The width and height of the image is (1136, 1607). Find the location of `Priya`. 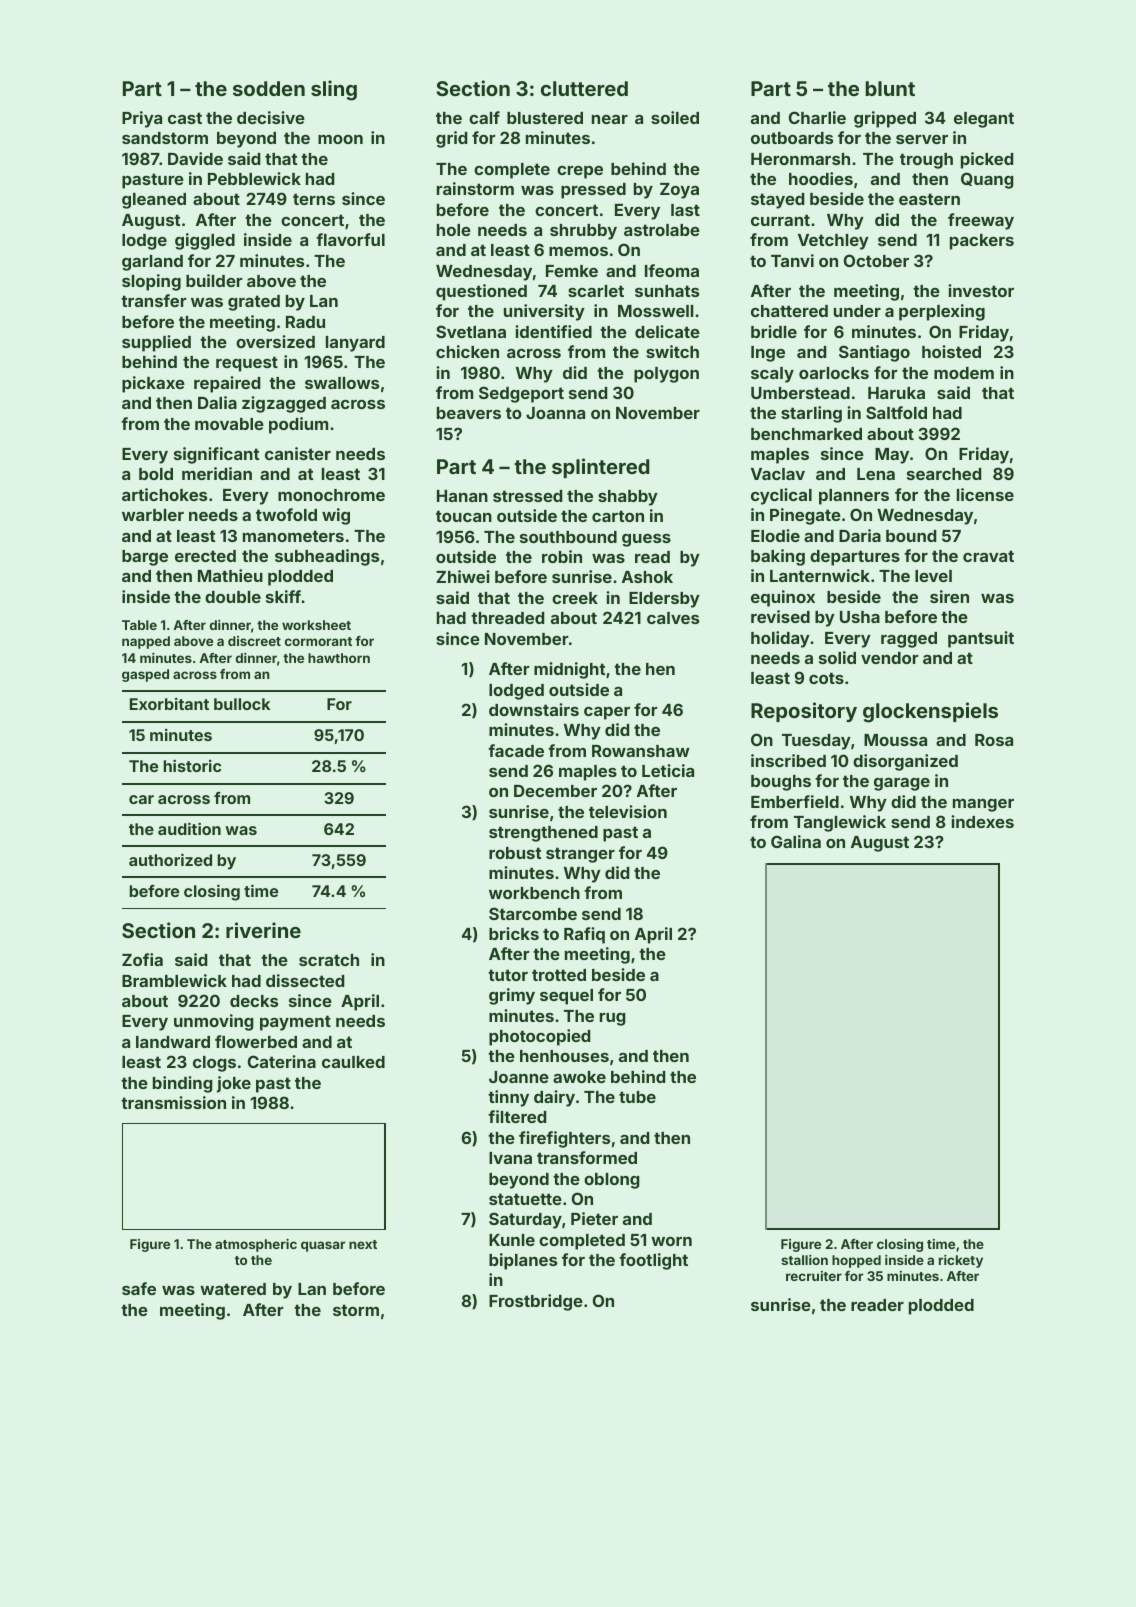

Priya is located at coordinates (142, 119).
